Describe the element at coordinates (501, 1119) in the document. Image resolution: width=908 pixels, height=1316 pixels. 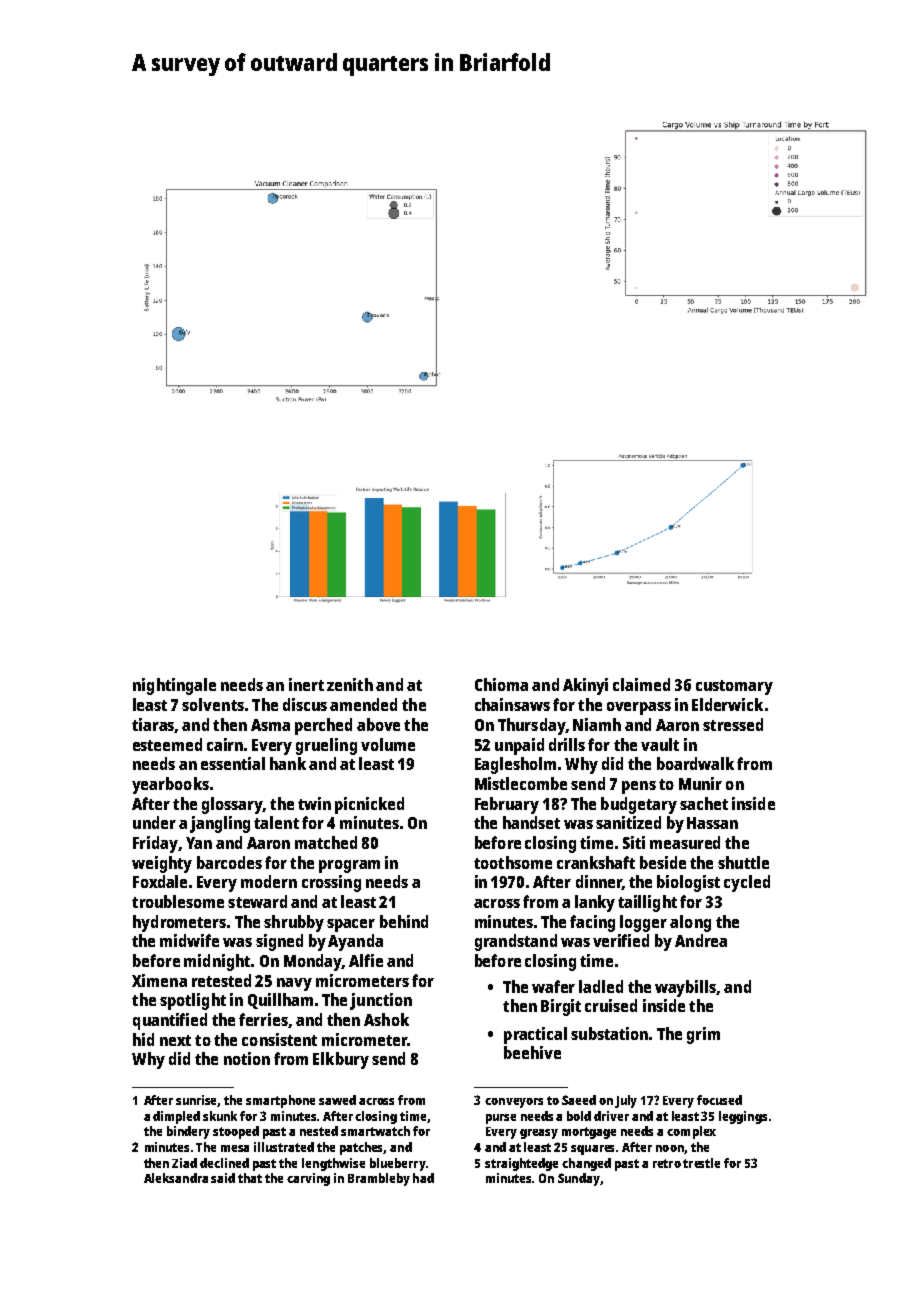
I see `purse` at that location.
